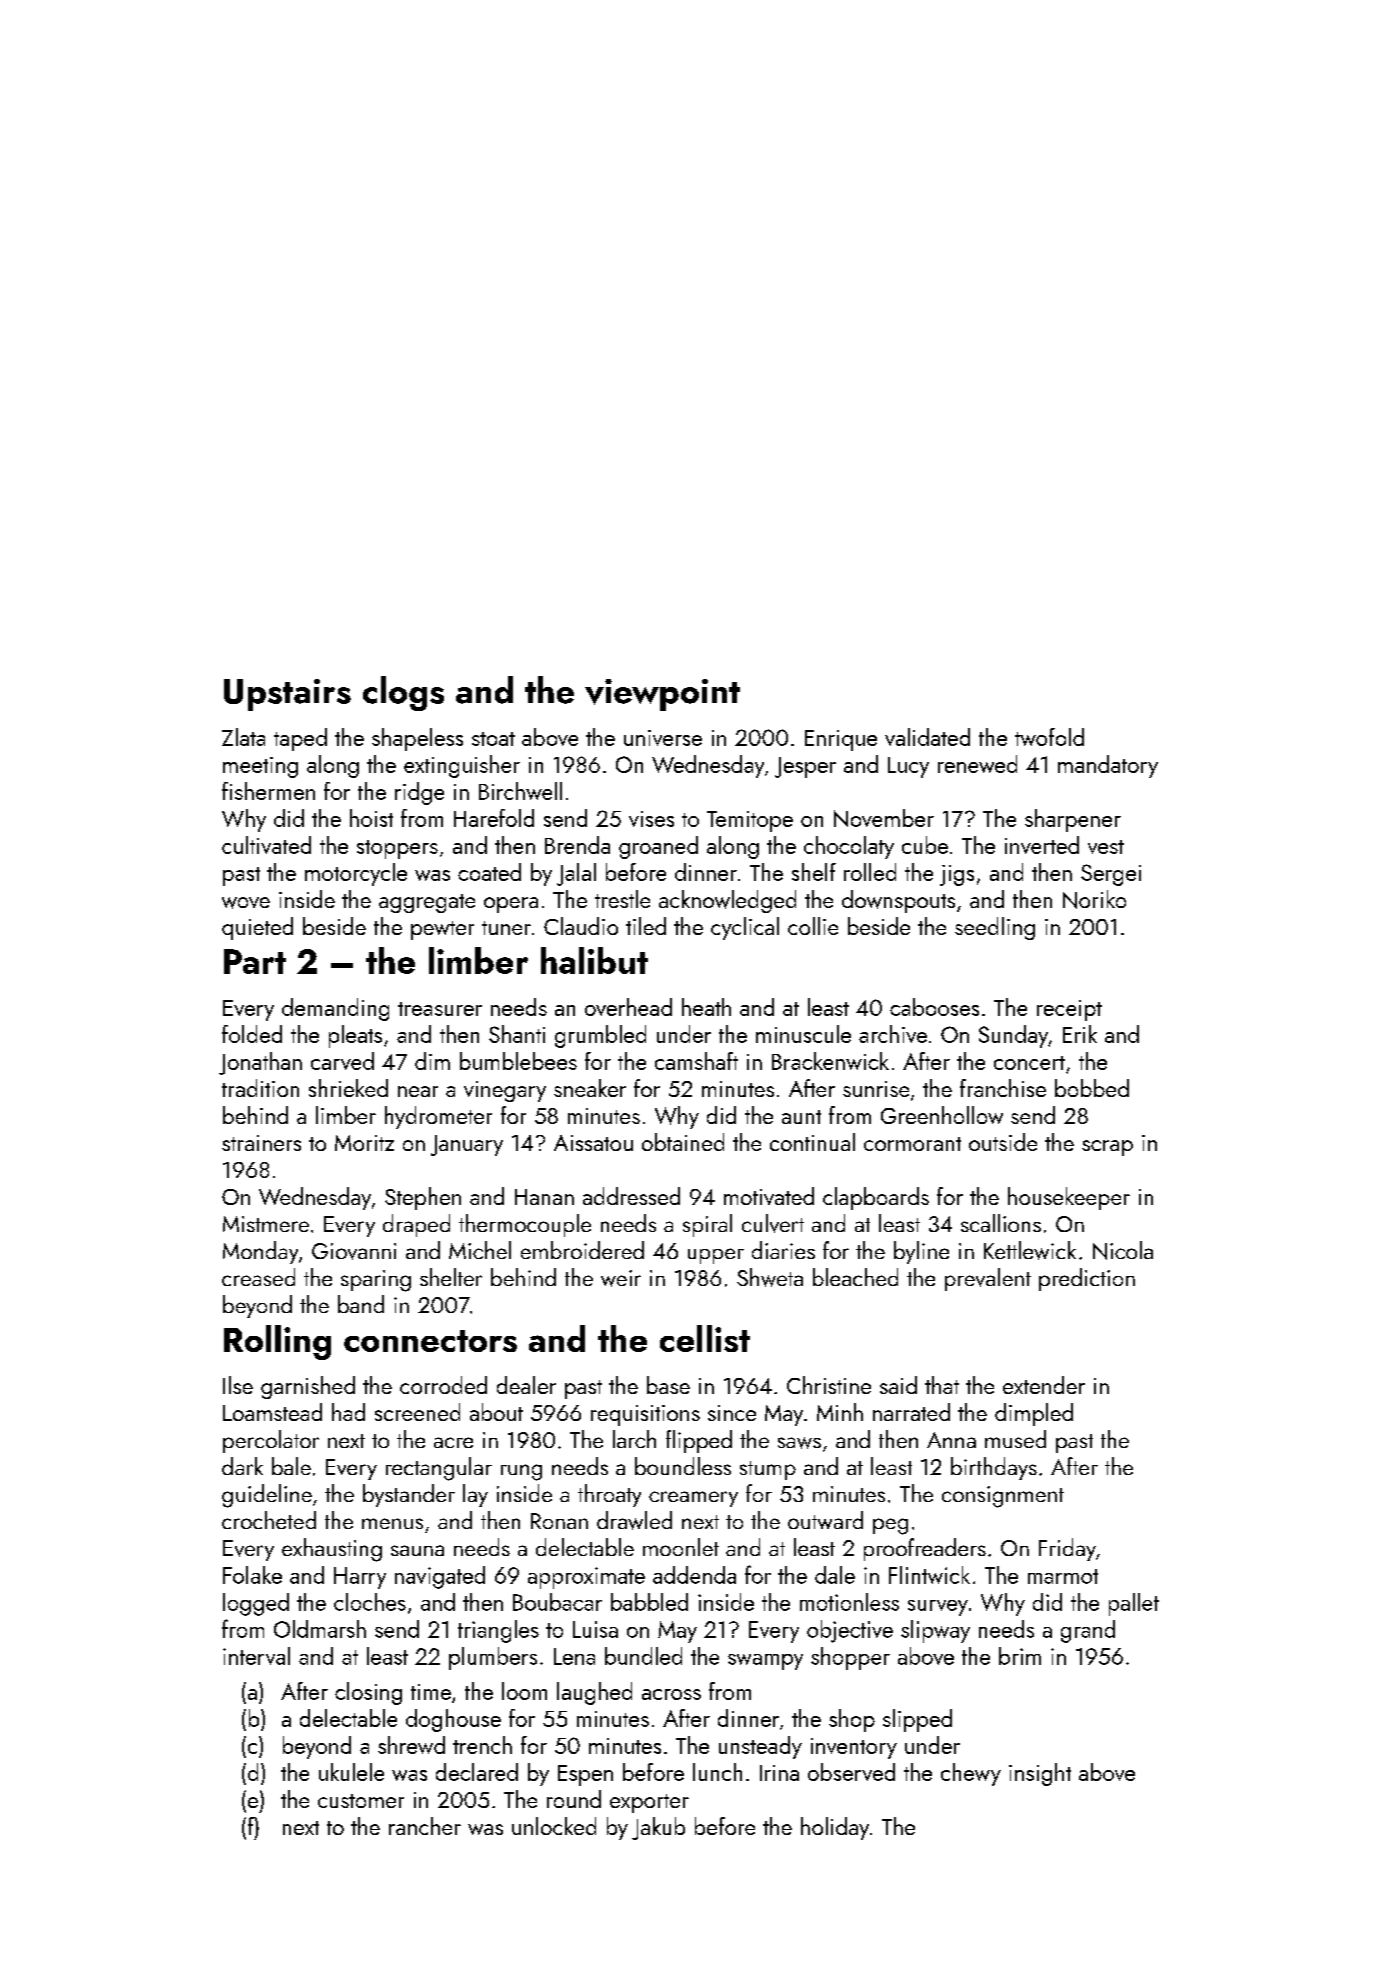 This image has height=1969, width=1386. What do you see at coordinates (849, 847) in the image?
I see `chocolaty` at bounding box center [849, 847].
